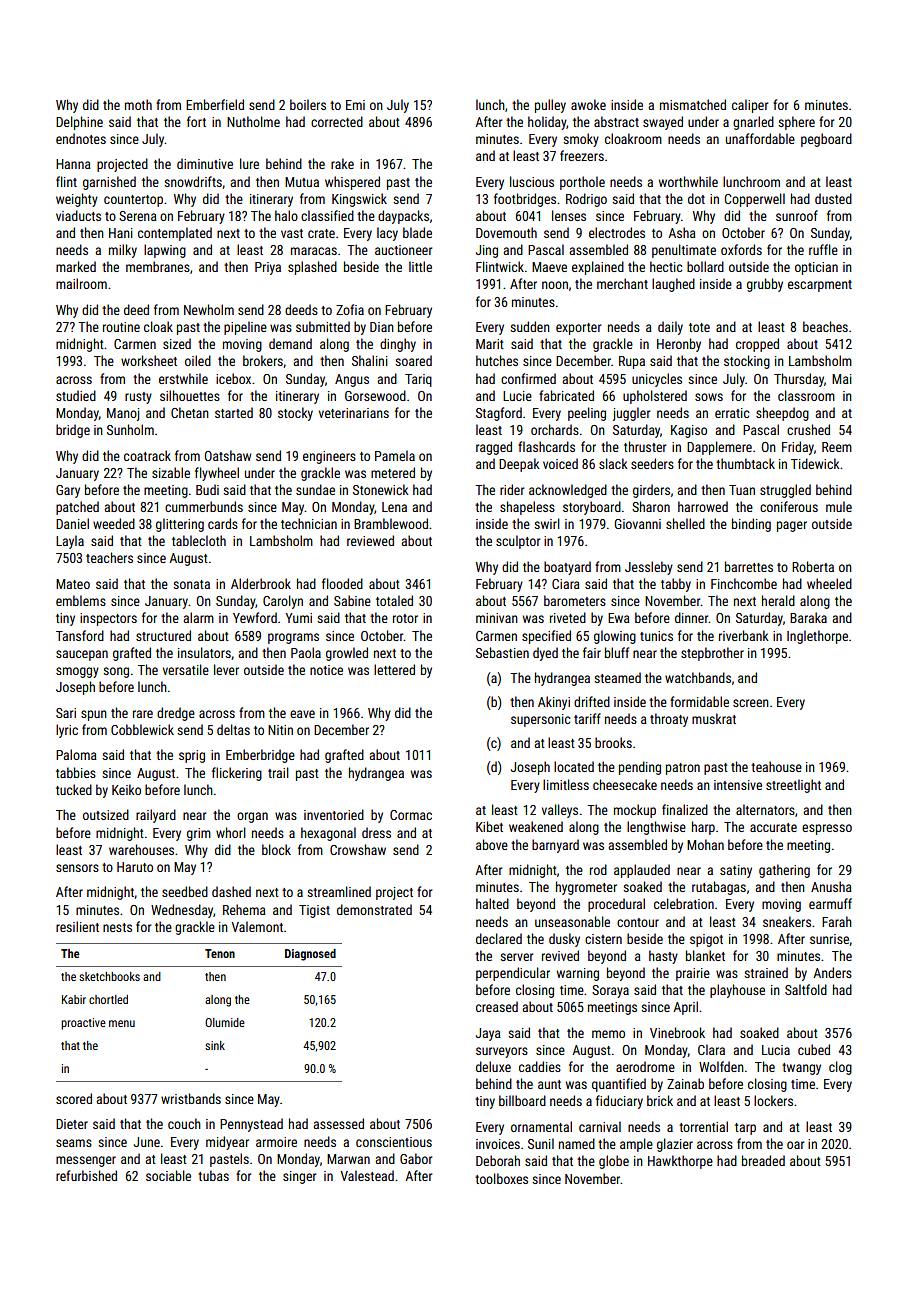  Describe the element at coordinates (191, 584) in the document. I see `sonata` at that location.
